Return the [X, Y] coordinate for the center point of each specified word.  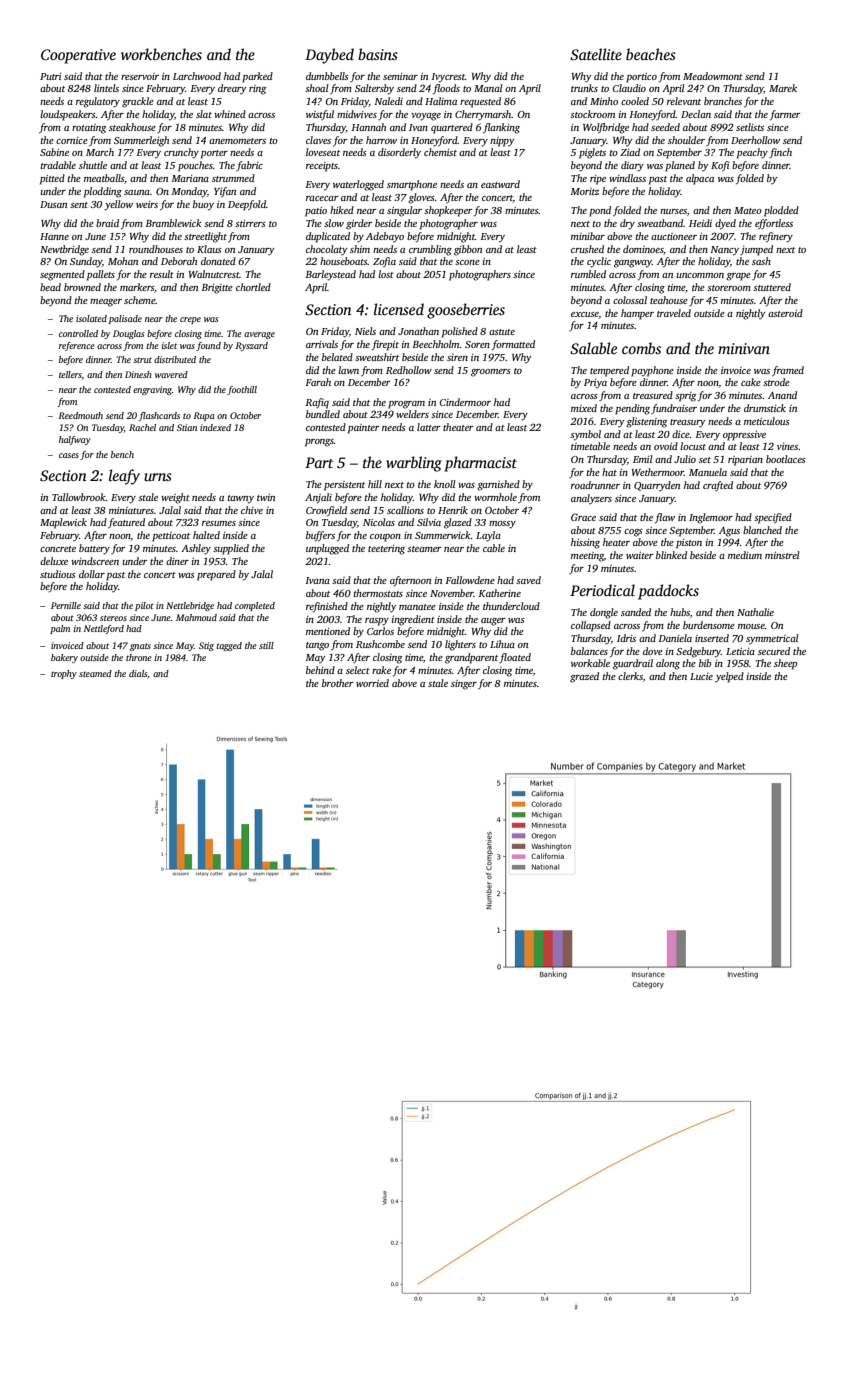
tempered [609, 371]
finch [780, 153]
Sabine [54, 152]
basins [378, 54]
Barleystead [330, 275]
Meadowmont [713, 76]
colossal [630, 300]
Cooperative [78, 56]
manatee [417, 607]
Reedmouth [80, 415]
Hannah [368, 127]
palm [60, 629]
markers [137, 287]
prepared [216, 575]
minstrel [782, 555]
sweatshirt [377, 357]
